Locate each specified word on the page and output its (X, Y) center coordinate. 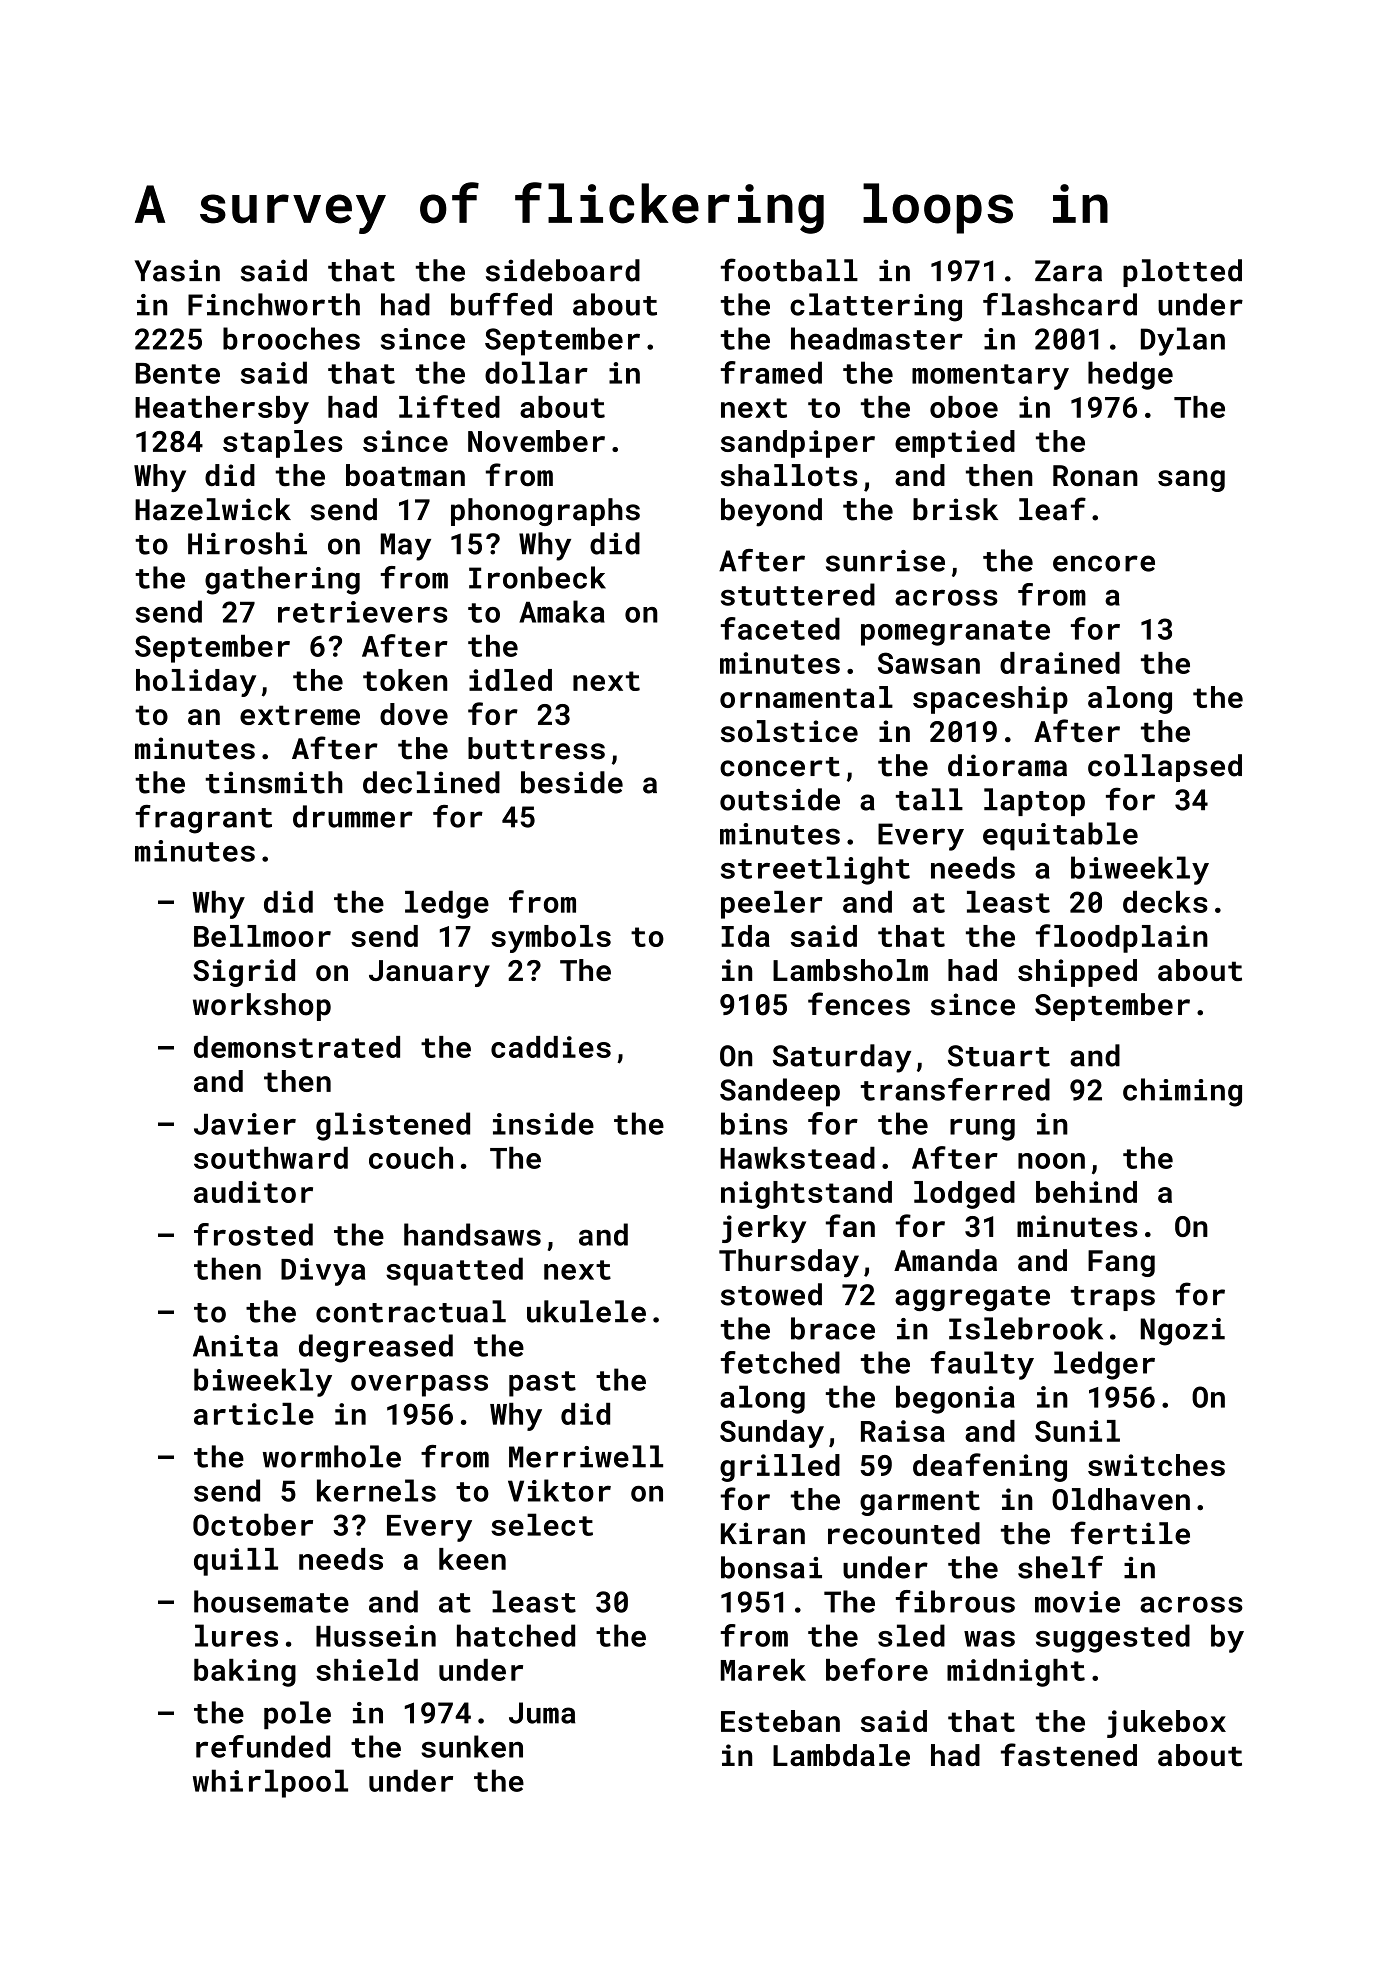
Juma (542, 1713)
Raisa (903, 1431)
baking (245, 1673)
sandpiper (798, 444)
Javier (245, 1124)
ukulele (586, 1311)
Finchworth (274, 304)
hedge (1130, 375)
